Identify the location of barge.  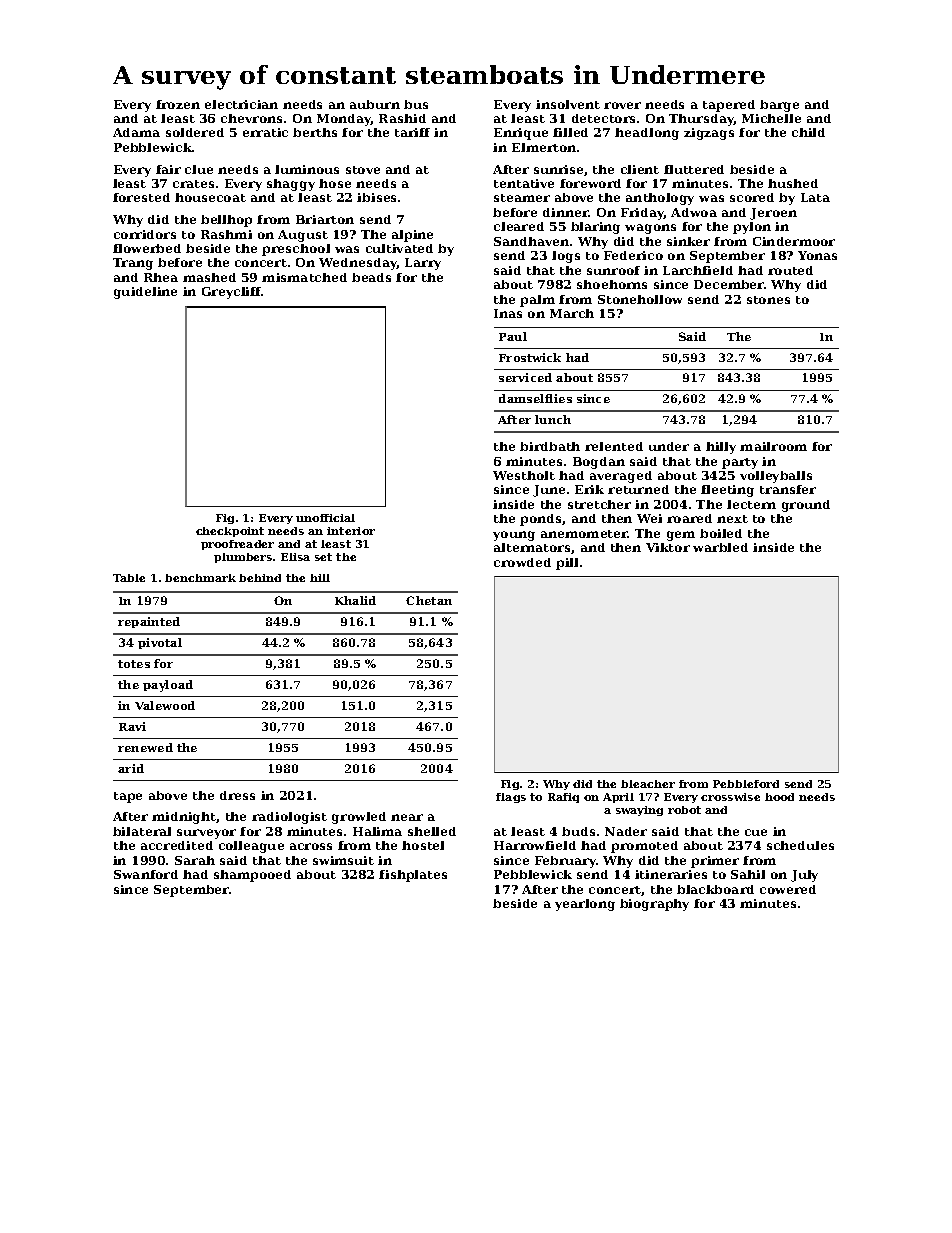
(779, 106).
